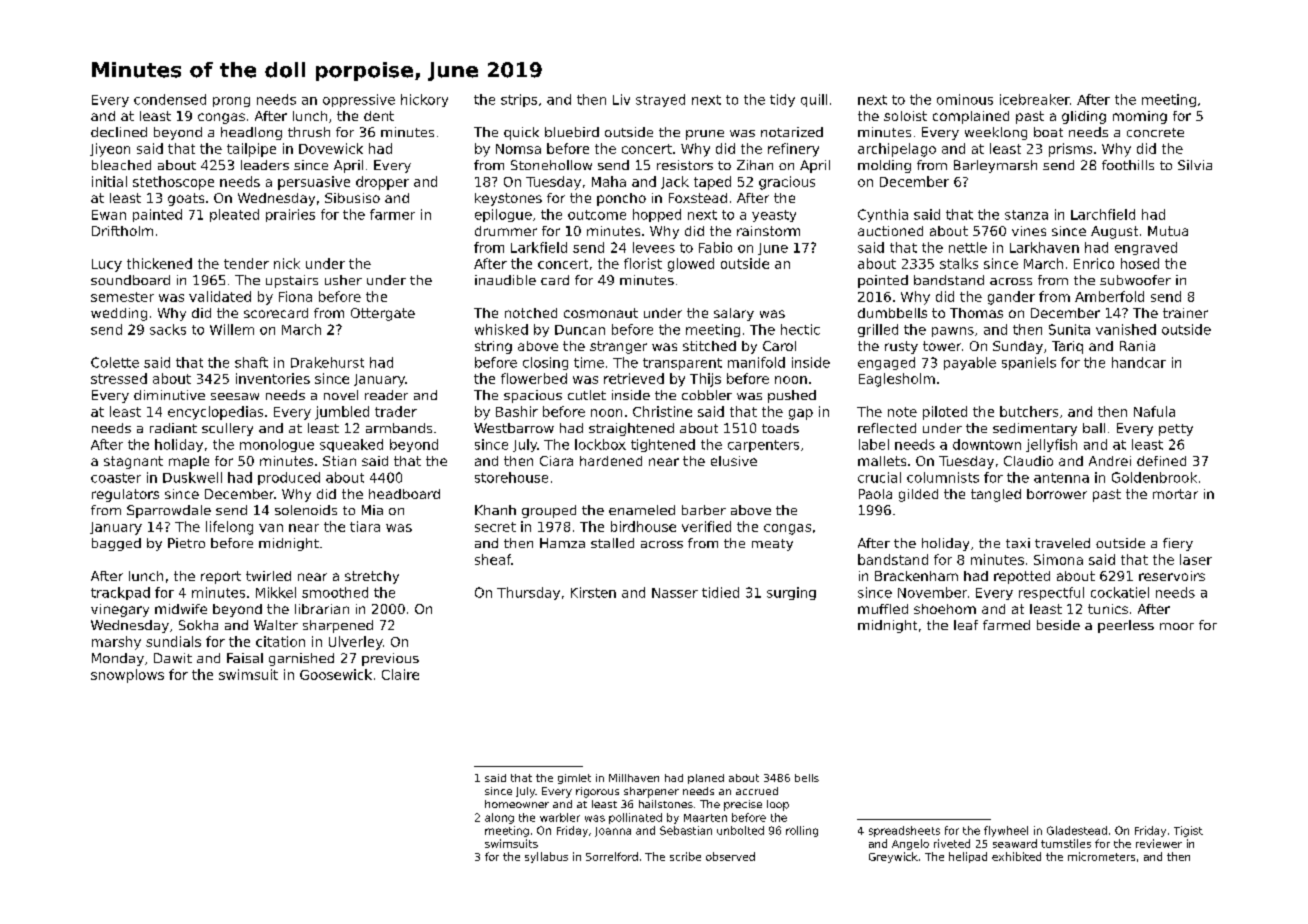 This screenshot has width=1308, height=924. I want to click on maple, so click(189, 462).
